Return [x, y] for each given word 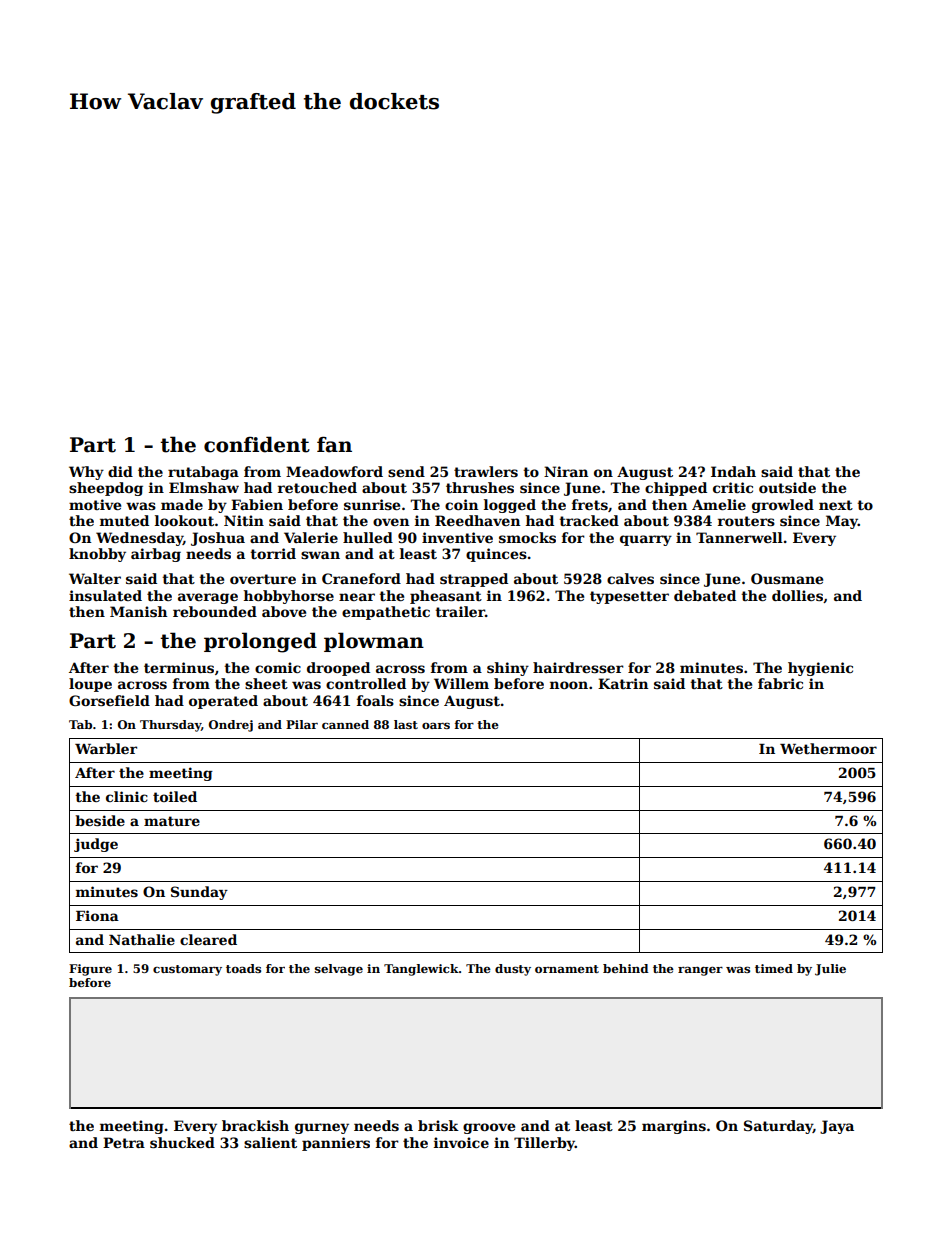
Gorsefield [109, 700]
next [836, 505]
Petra [124, 1142]
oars [436, 726]
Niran [566, 471]
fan [334, 445]
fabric [780, 683]
